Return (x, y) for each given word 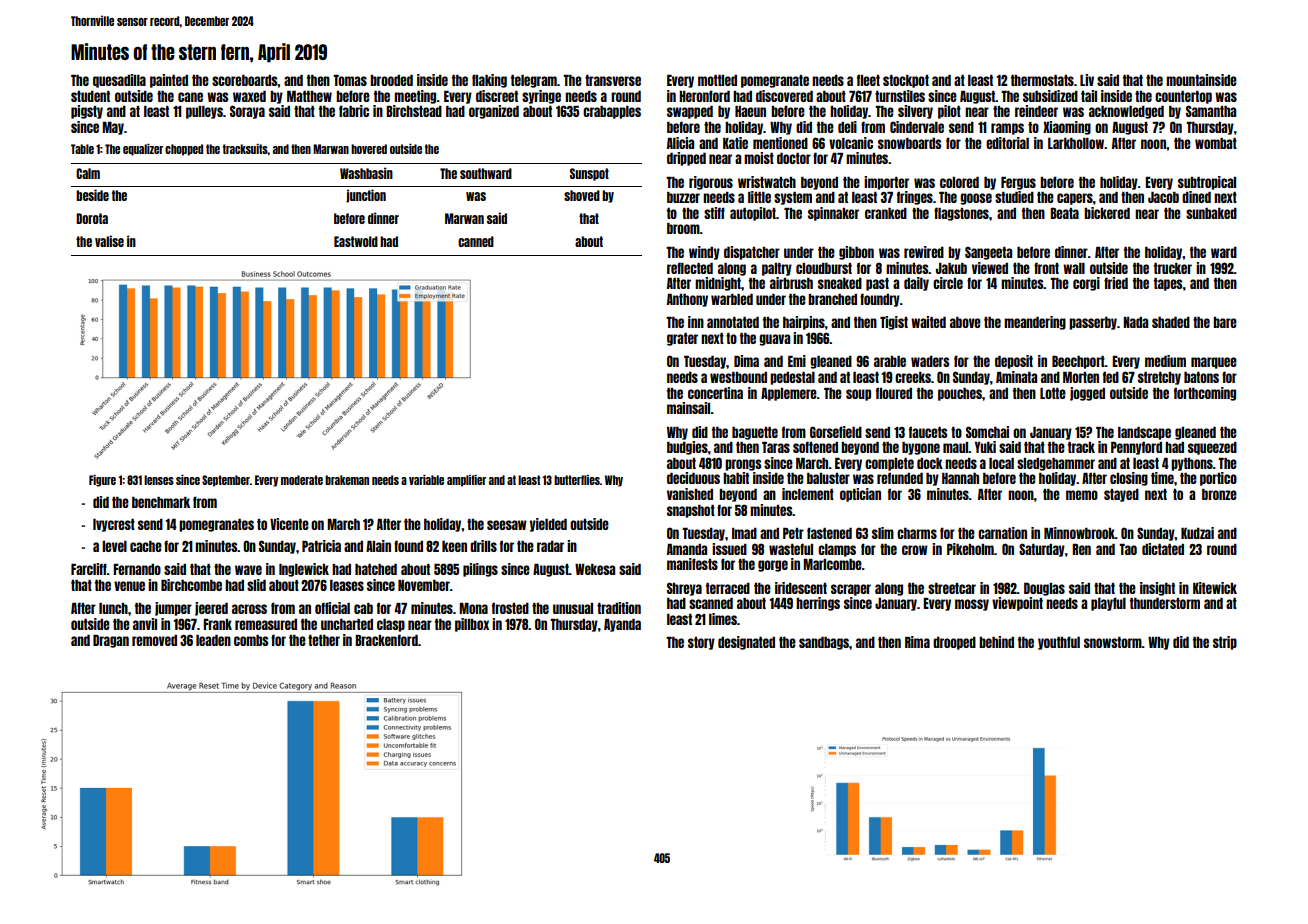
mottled (717, 80)
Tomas (350, 80)
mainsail (689, 408)
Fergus (1018, 183)
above (965, 322)
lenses (159, 480)
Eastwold (356, 241)
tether (324, 640)
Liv (1087, 80)
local (1001, 463)
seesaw (507, 525)
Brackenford (386, 640)
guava (774, 340)
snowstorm (1113, 642)
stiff (714, 213)
